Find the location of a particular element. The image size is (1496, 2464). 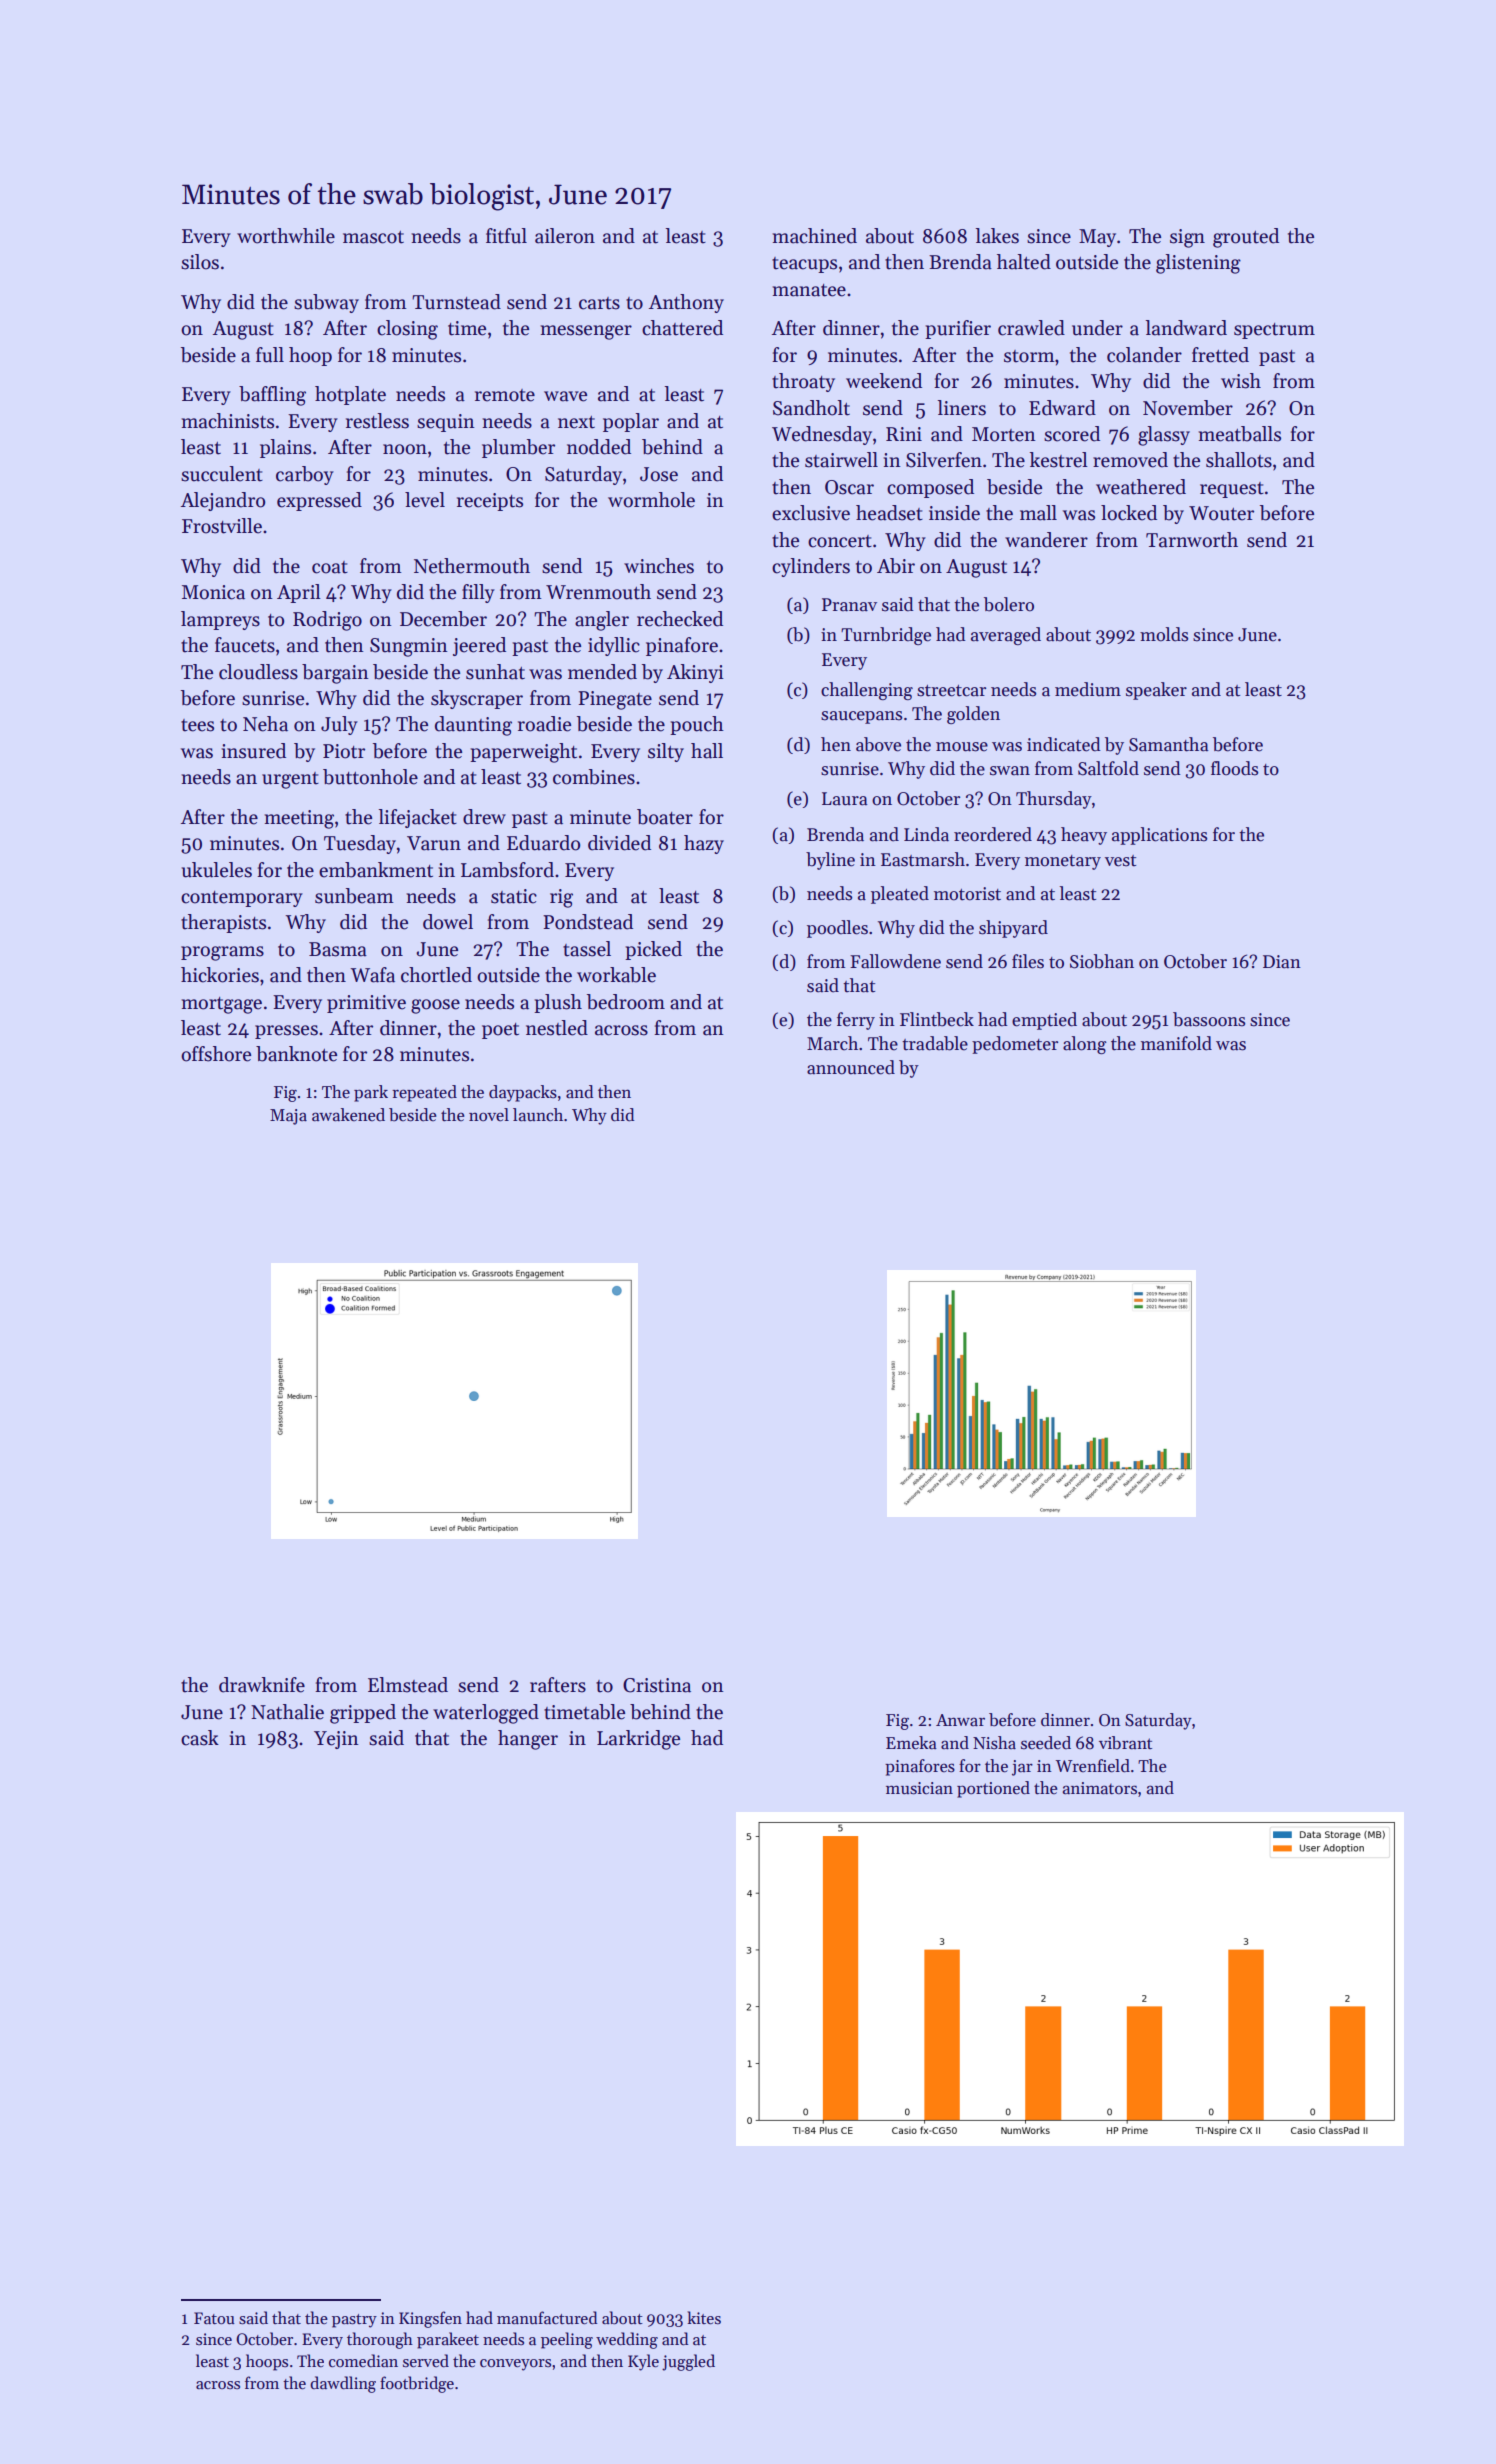

kites is located at coordinates (704, 2317).
